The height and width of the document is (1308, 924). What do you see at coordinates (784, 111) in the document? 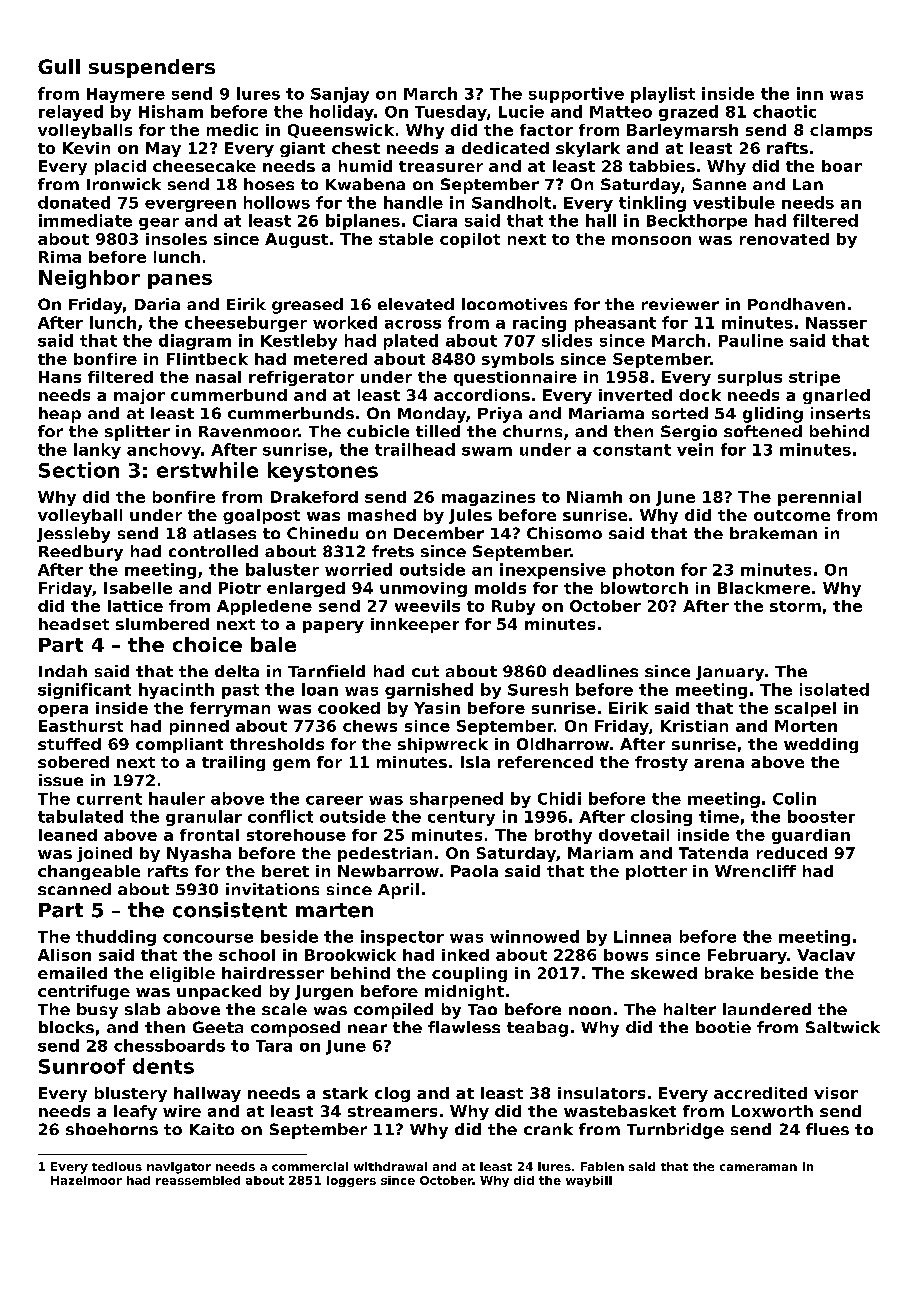
I see `chaotic` at bounding box center [784, 111].
